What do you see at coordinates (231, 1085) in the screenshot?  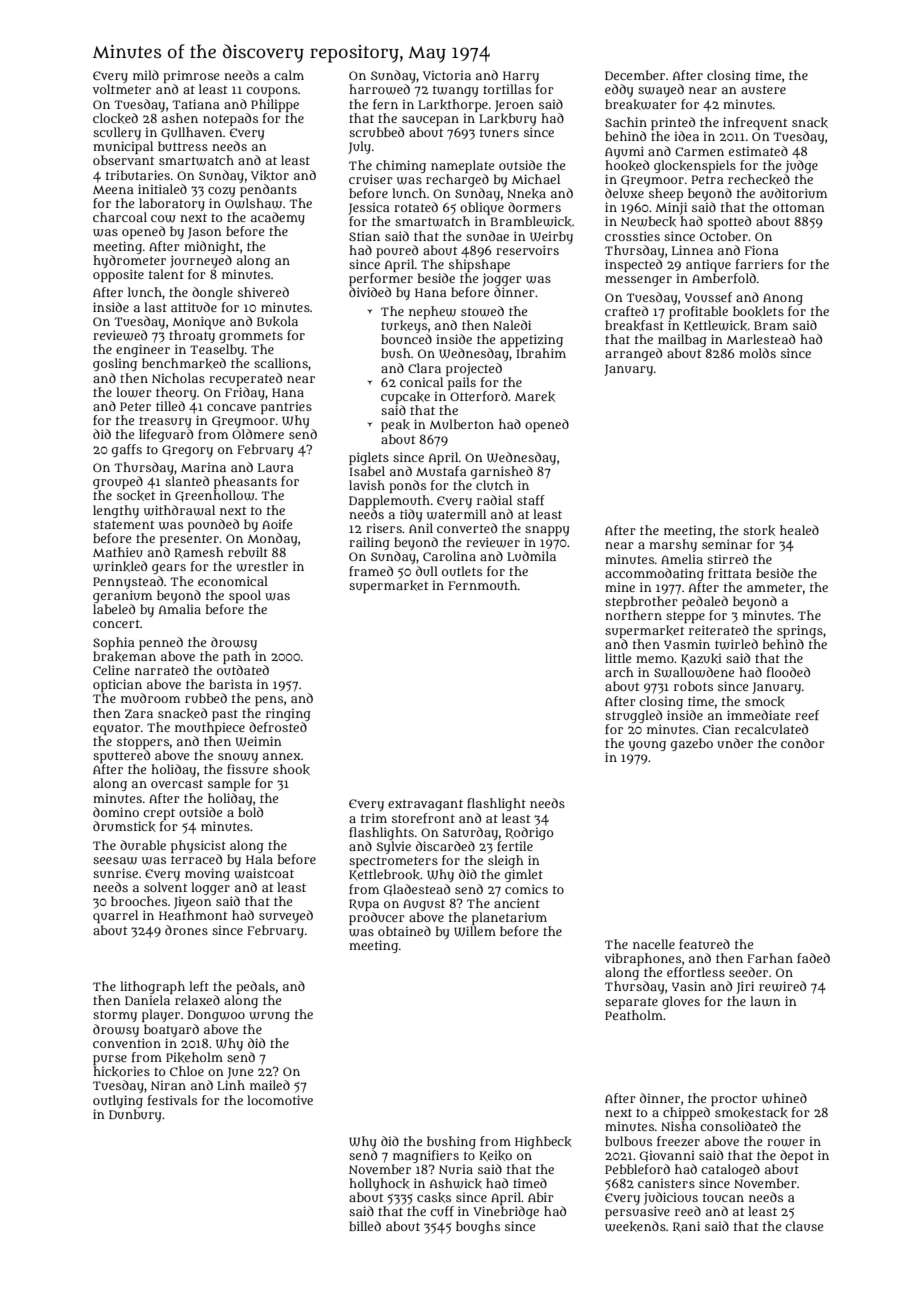 I see `Linh` at bounding box center [231, 1085].
